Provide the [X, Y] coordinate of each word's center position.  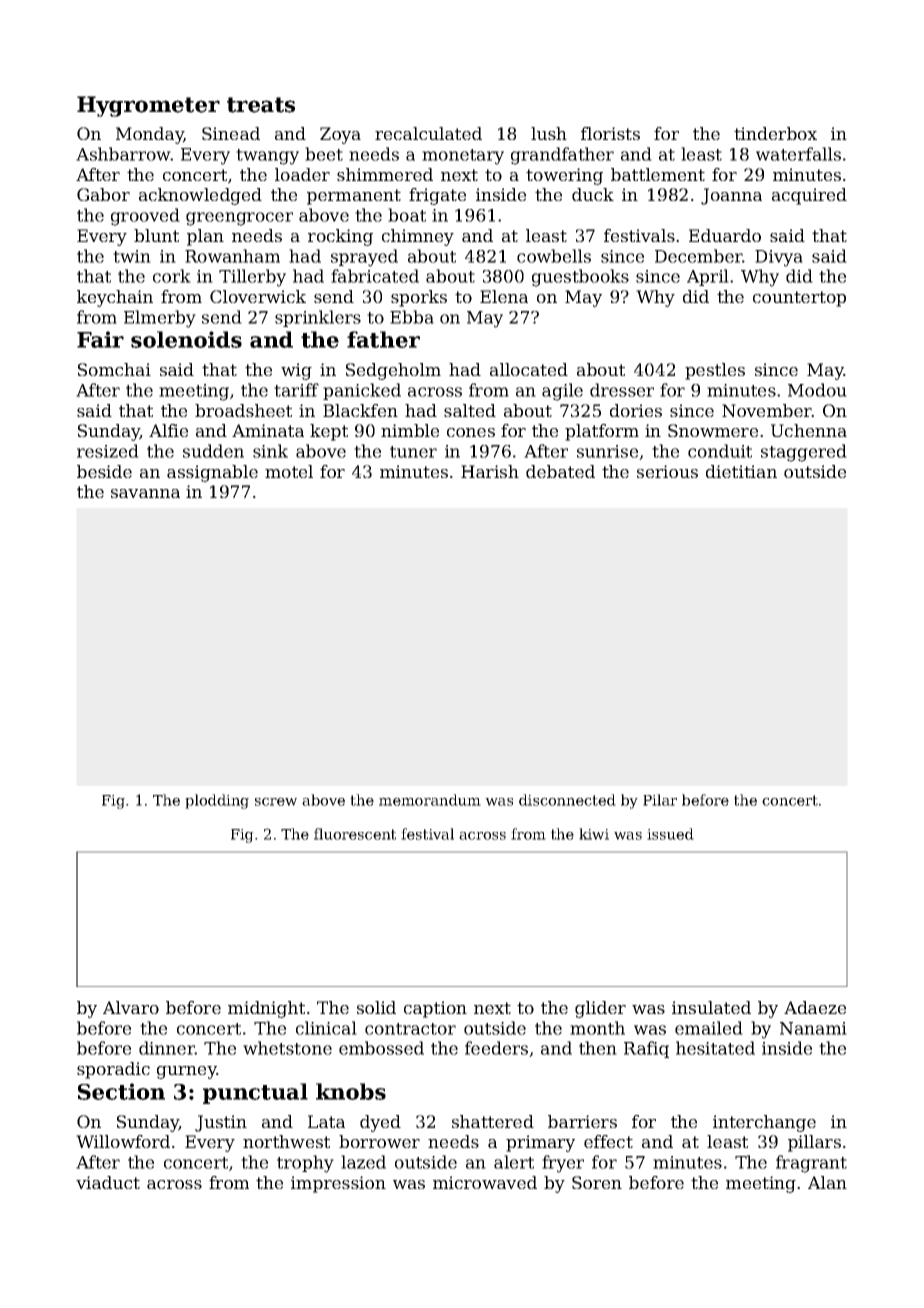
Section [121, 1091]
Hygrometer [148, 106]
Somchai [114, 369]
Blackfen [360, 410]
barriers [582, 1121]
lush [549, 133]
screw [276, 801]
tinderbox [775, 133]
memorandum [430, 800]
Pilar [660, 800]
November [767, 410]
